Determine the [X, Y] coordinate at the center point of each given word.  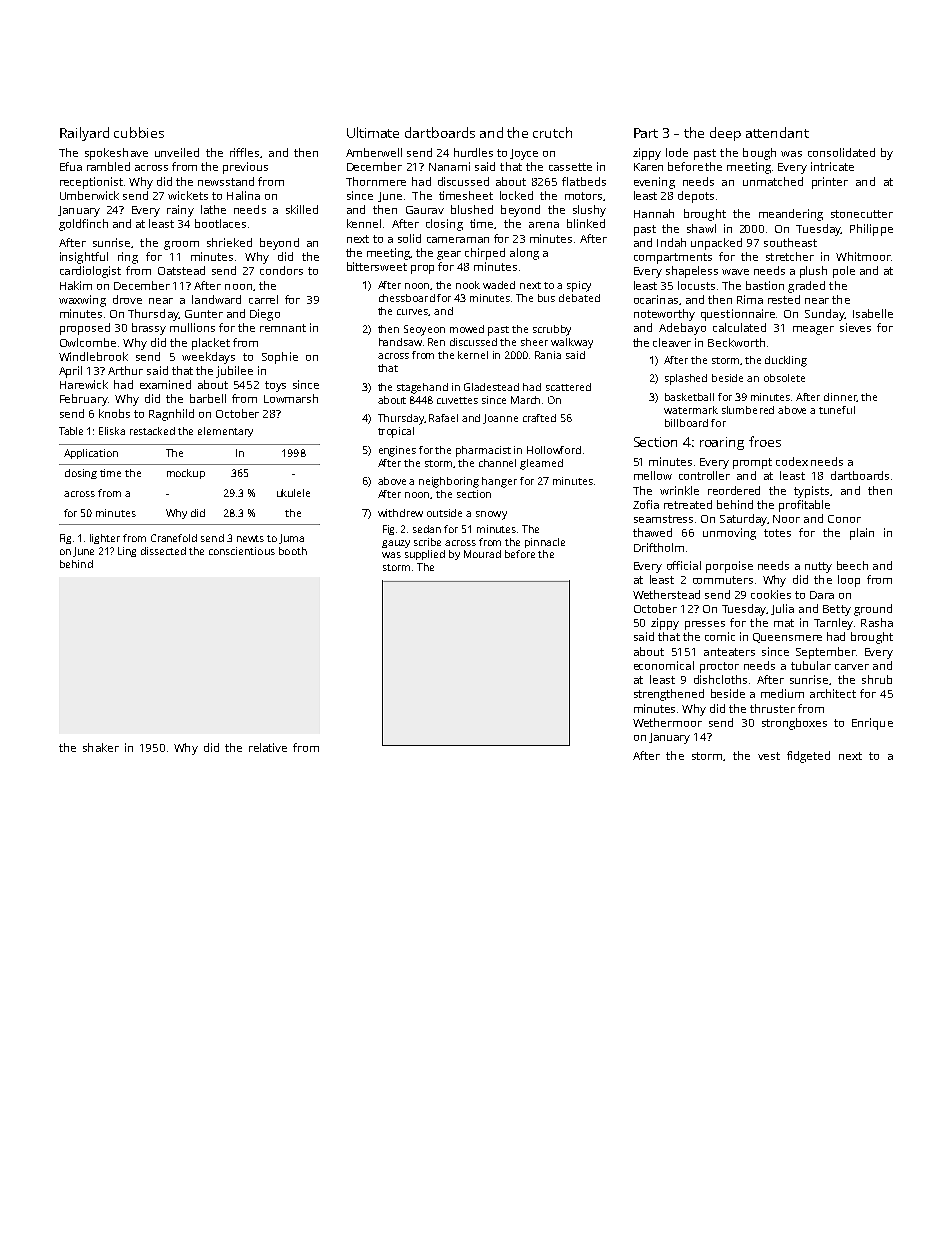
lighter [105, 539]
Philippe [871, 230]
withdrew [400, 513]
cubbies [139, 132]
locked [516, 195]
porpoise [729, 567]
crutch [552, 132]
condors [281, 270]
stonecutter [862, 214]
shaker [101, 747]
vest [769, 756]
